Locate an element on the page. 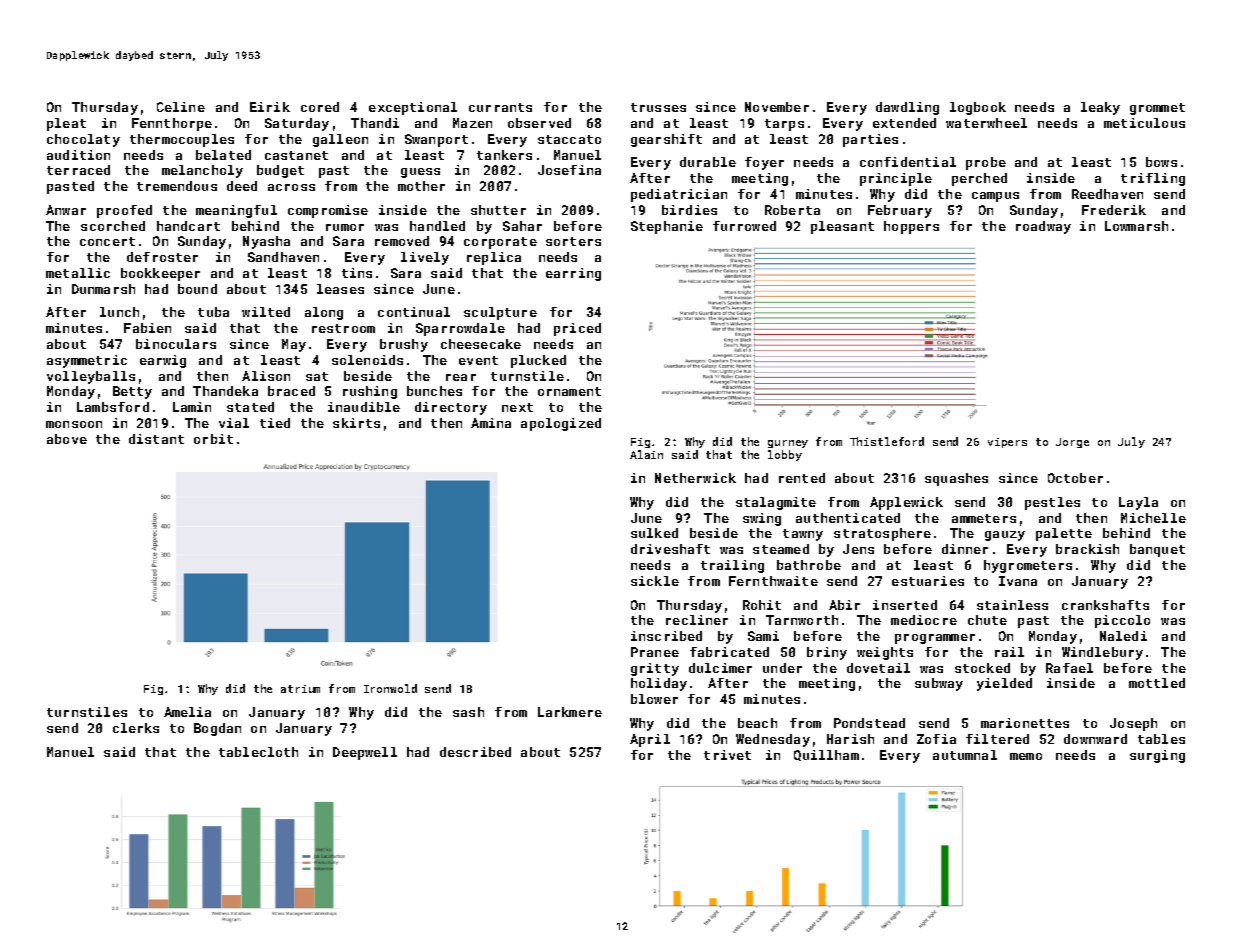 This document has width=1233, height=952. grommet is located at coordinates (1157, 109).
